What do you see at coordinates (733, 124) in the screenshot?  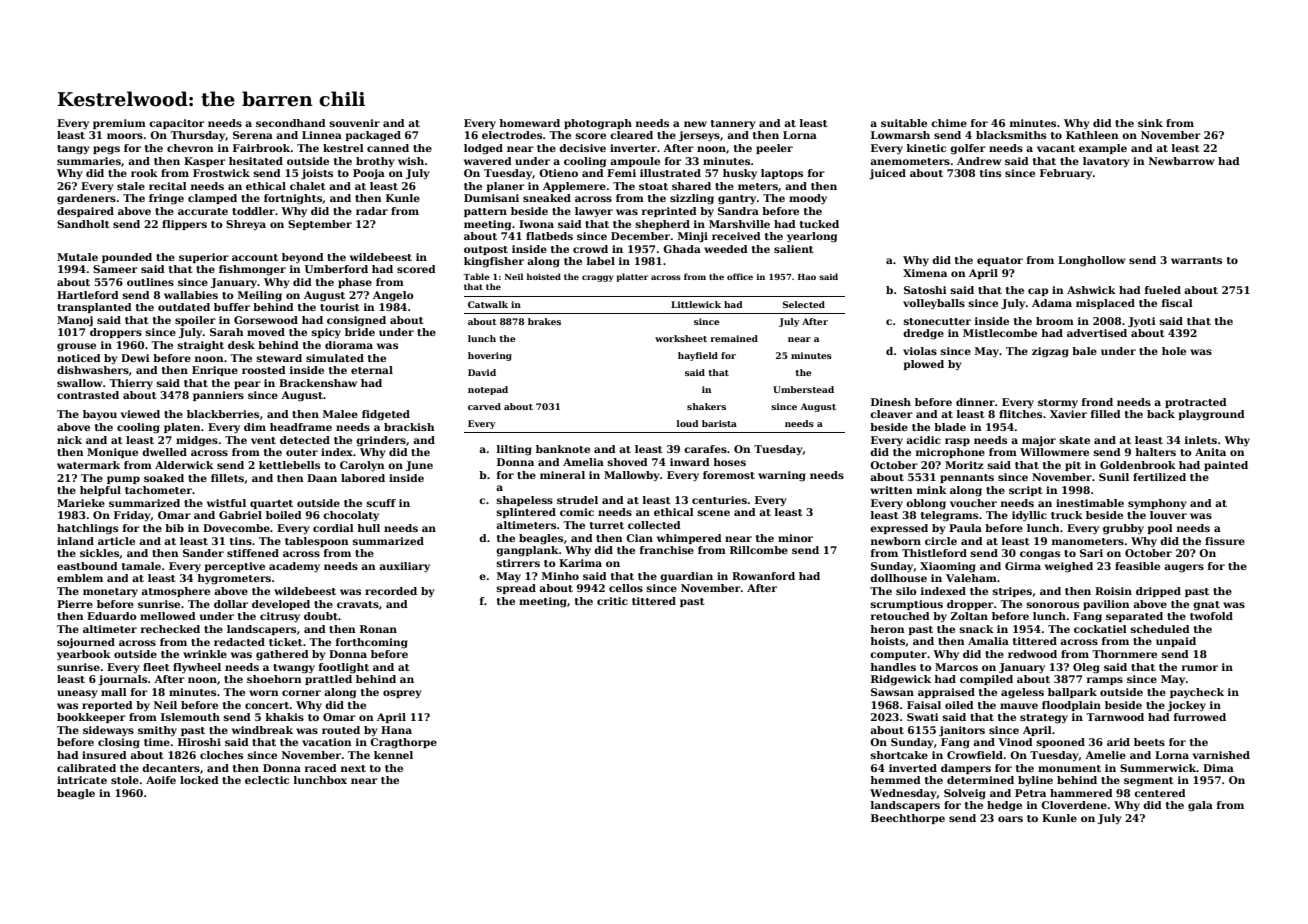 I see `tannery` at bounding box center [733, 124].
